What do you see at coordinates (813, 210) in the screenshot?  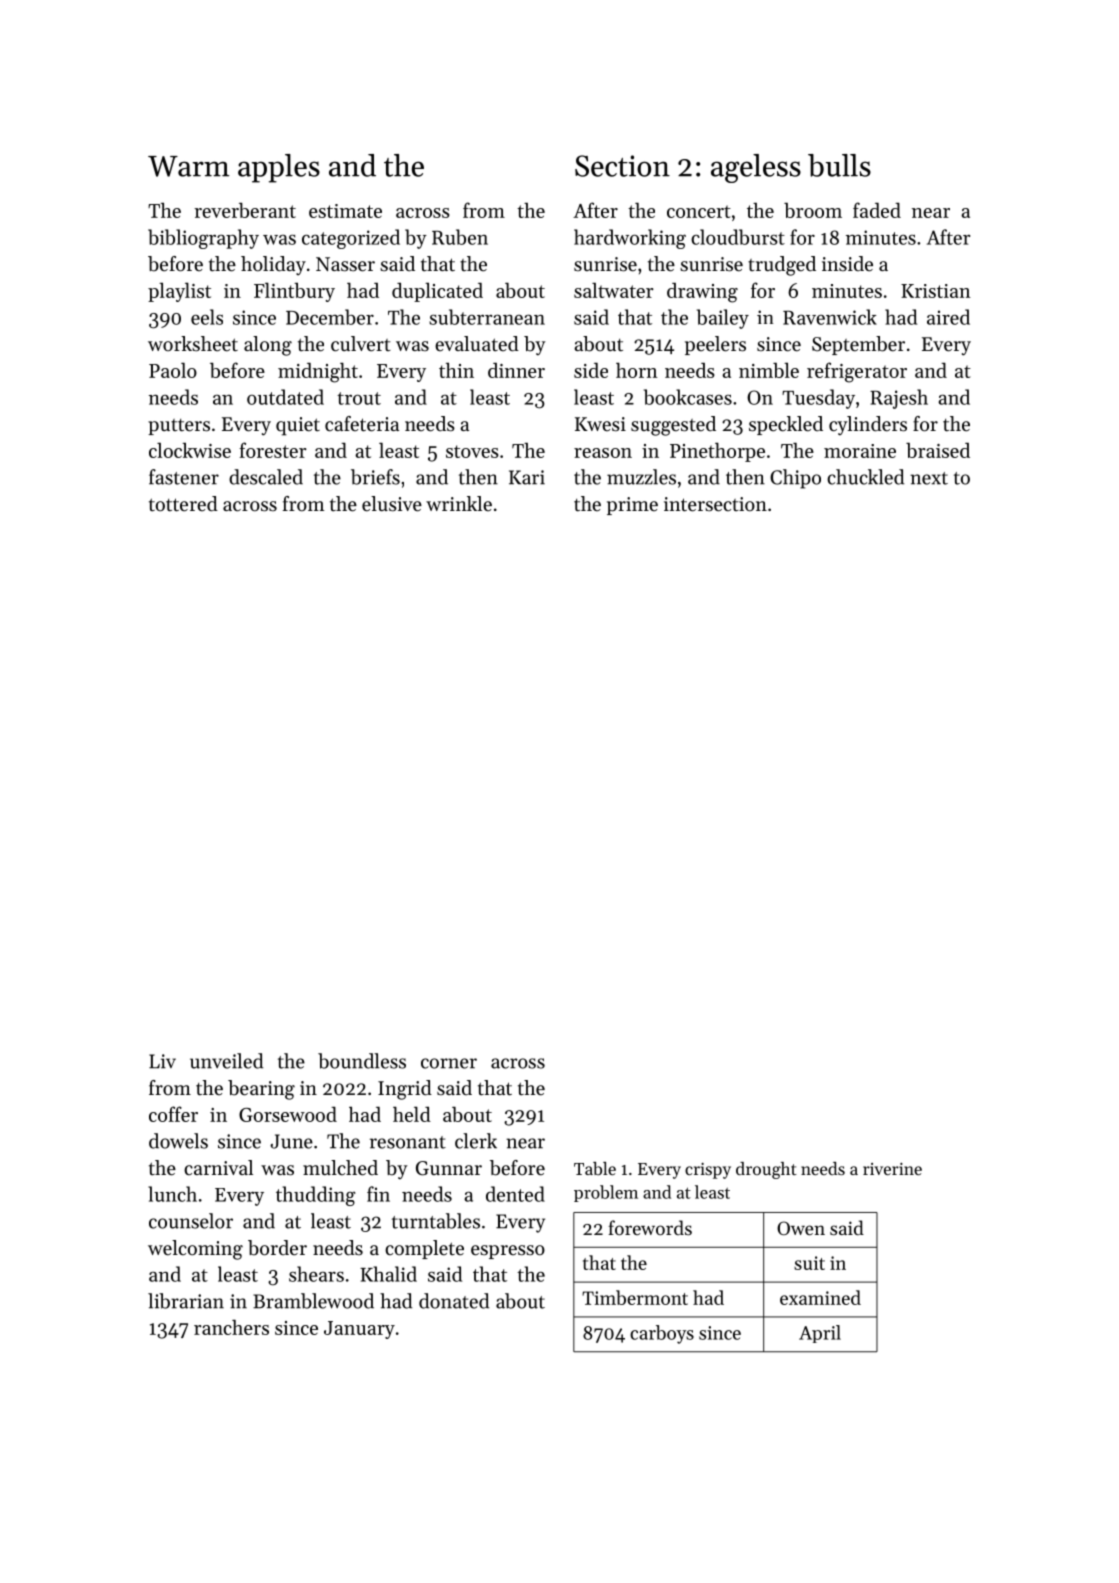 I see `broom` at bounding box center [813, 210].
